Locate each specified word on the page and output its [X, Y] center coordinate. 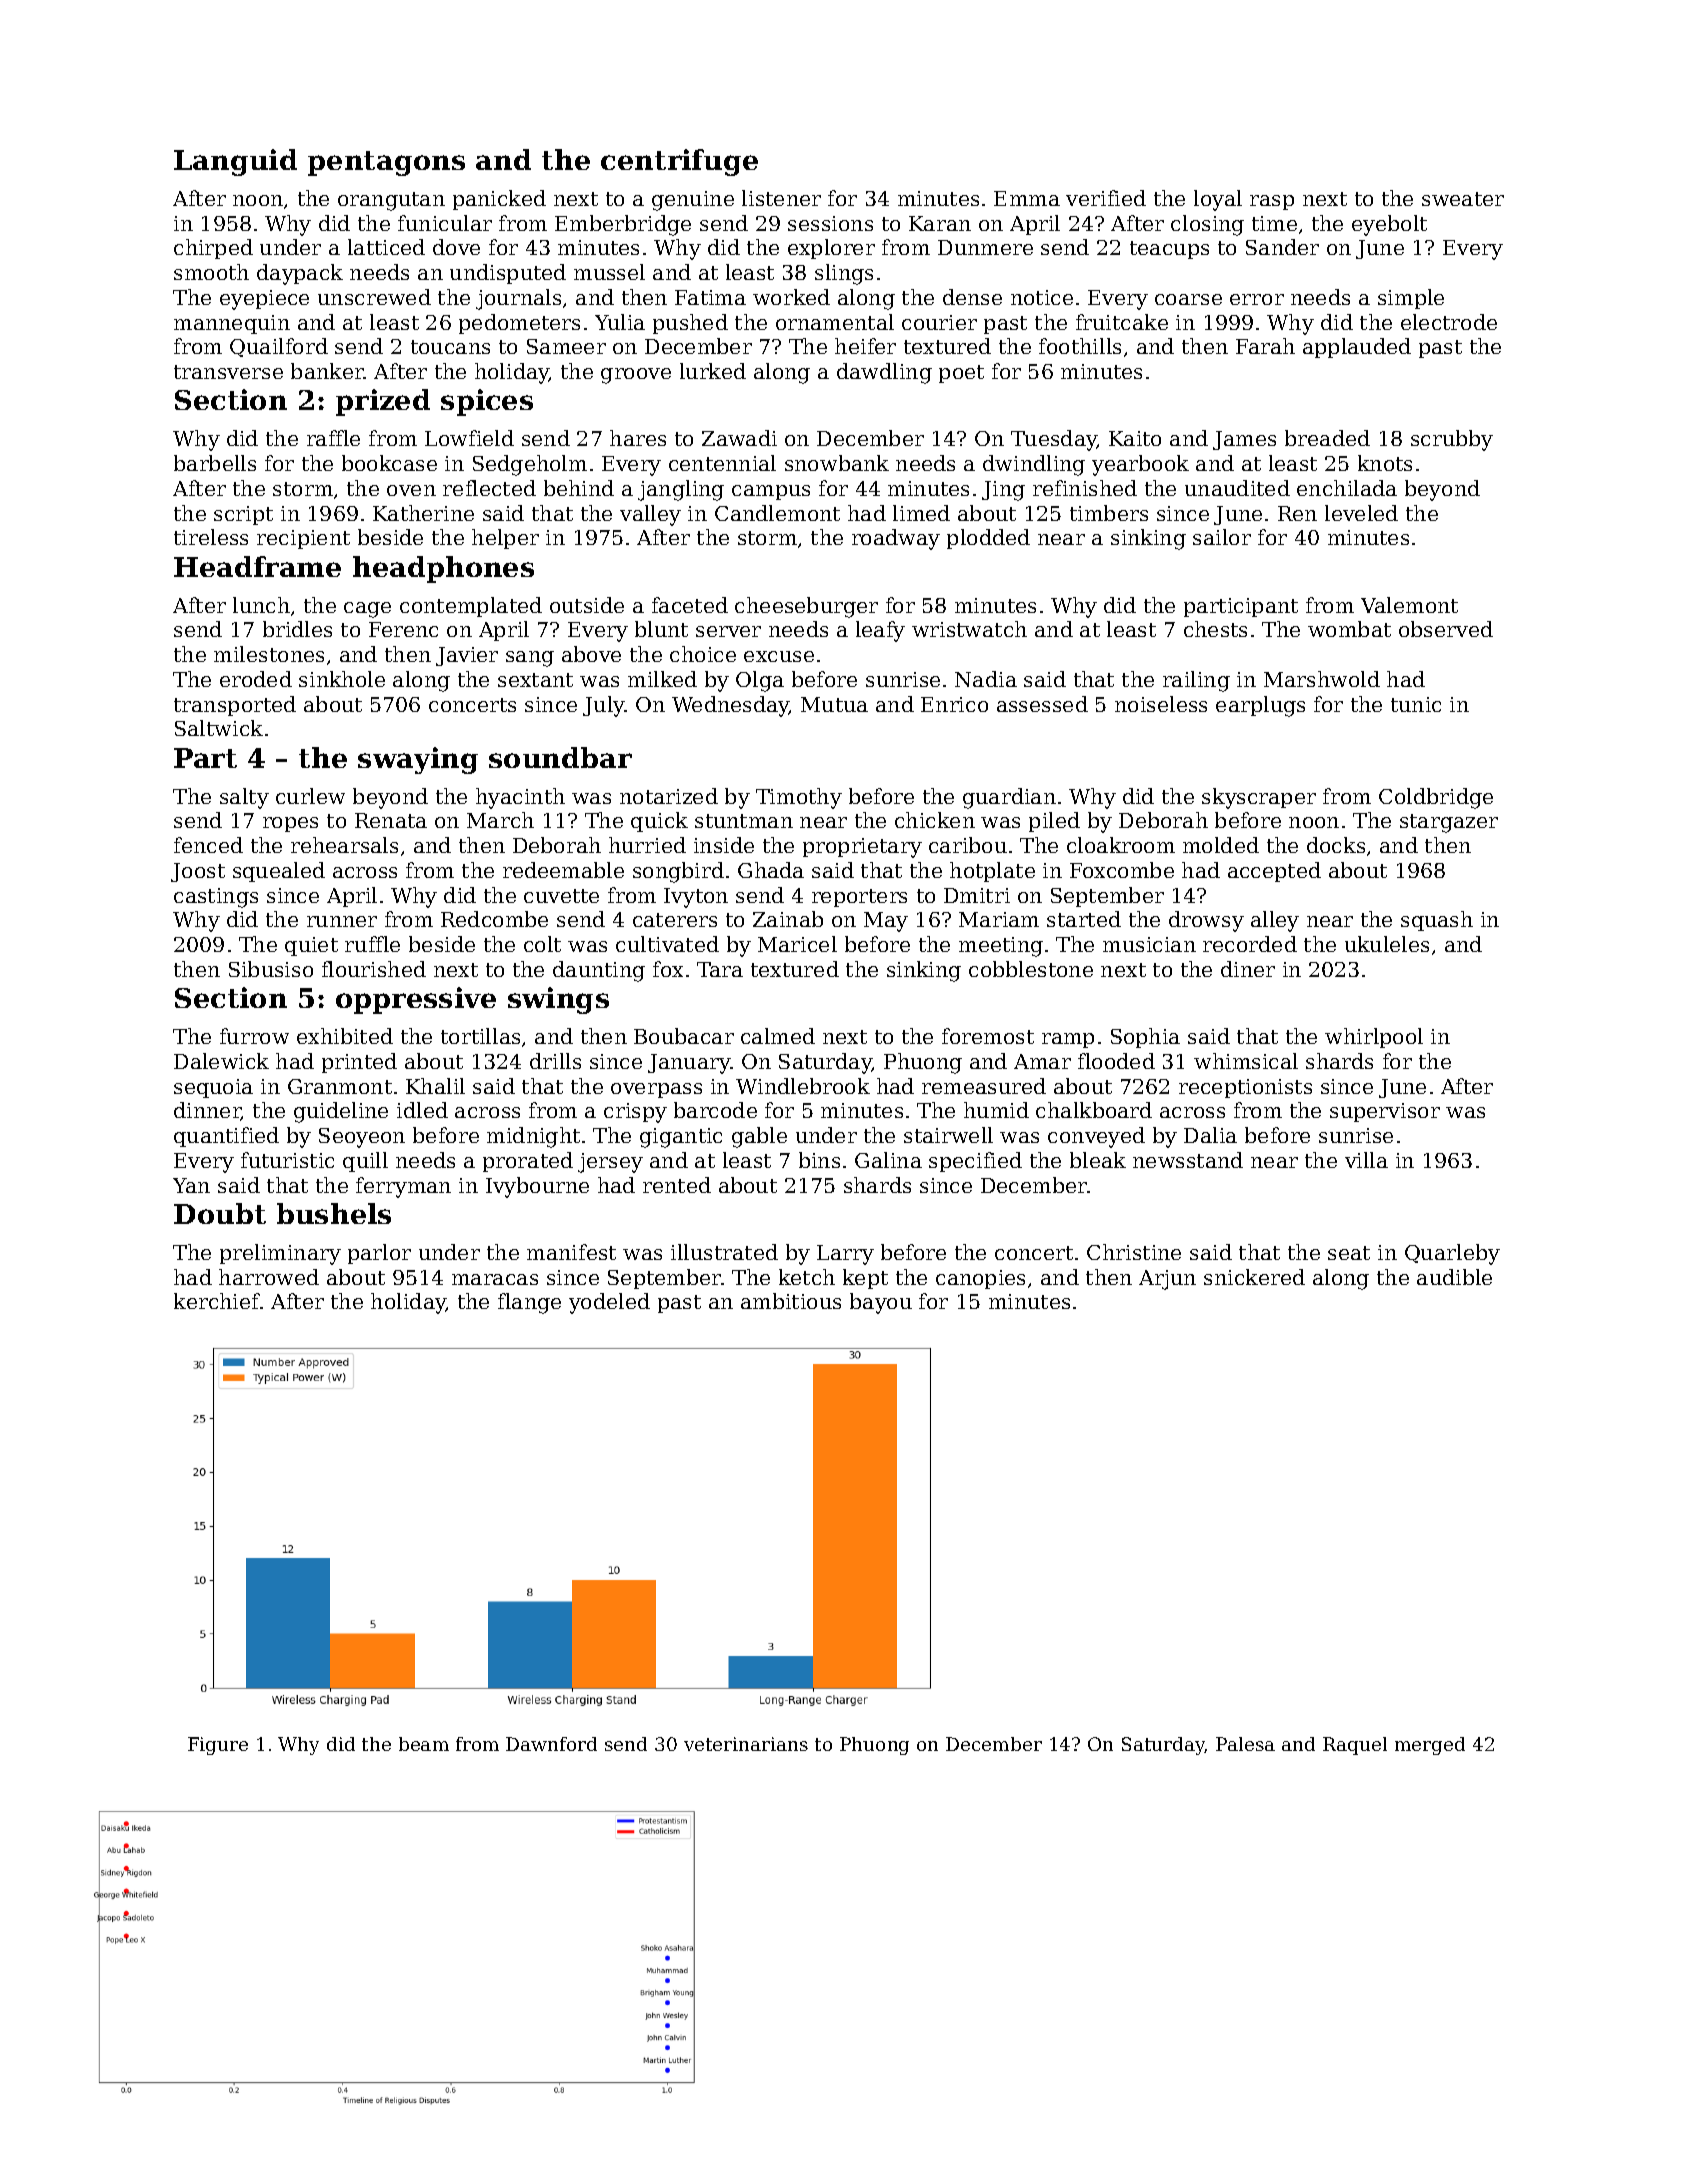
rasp [1272, 202]
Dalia [1210, 1135]
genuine [693, 201]
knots [1385, 463]
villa [1366, 1160]
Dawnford [551, 1744]
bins [819, 1160]
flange [529, 1303]
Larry [845, 1255]
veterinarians [746, 1744]
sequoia [213, 1088]
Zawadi [739, 438]
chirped [213, 249]
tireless [211, 537]
